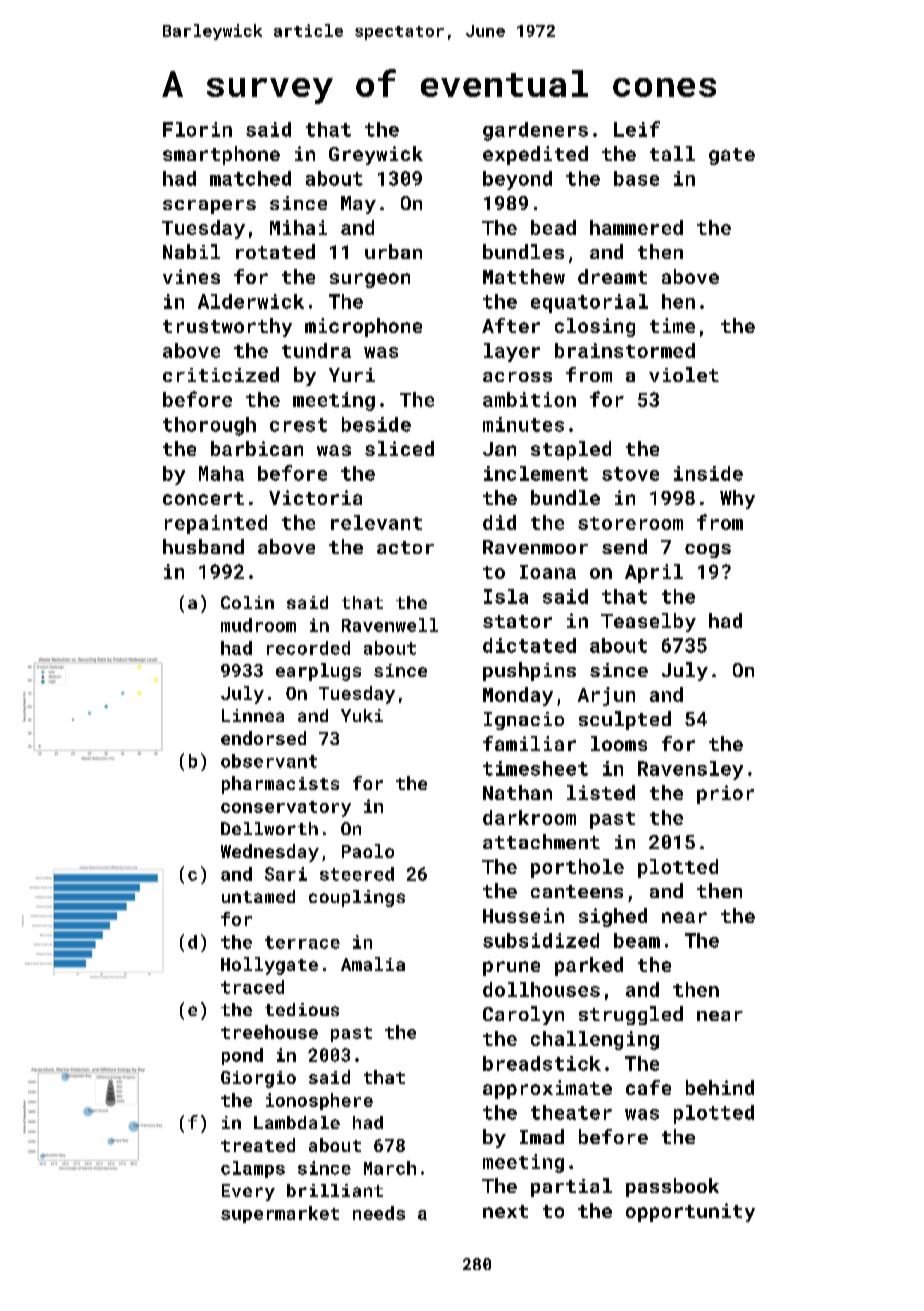 The image size is (924, 1311). What do you see at coordinates (708, 551) in the screenshot?
I see `cogs` at bounding box center [708, 551].
